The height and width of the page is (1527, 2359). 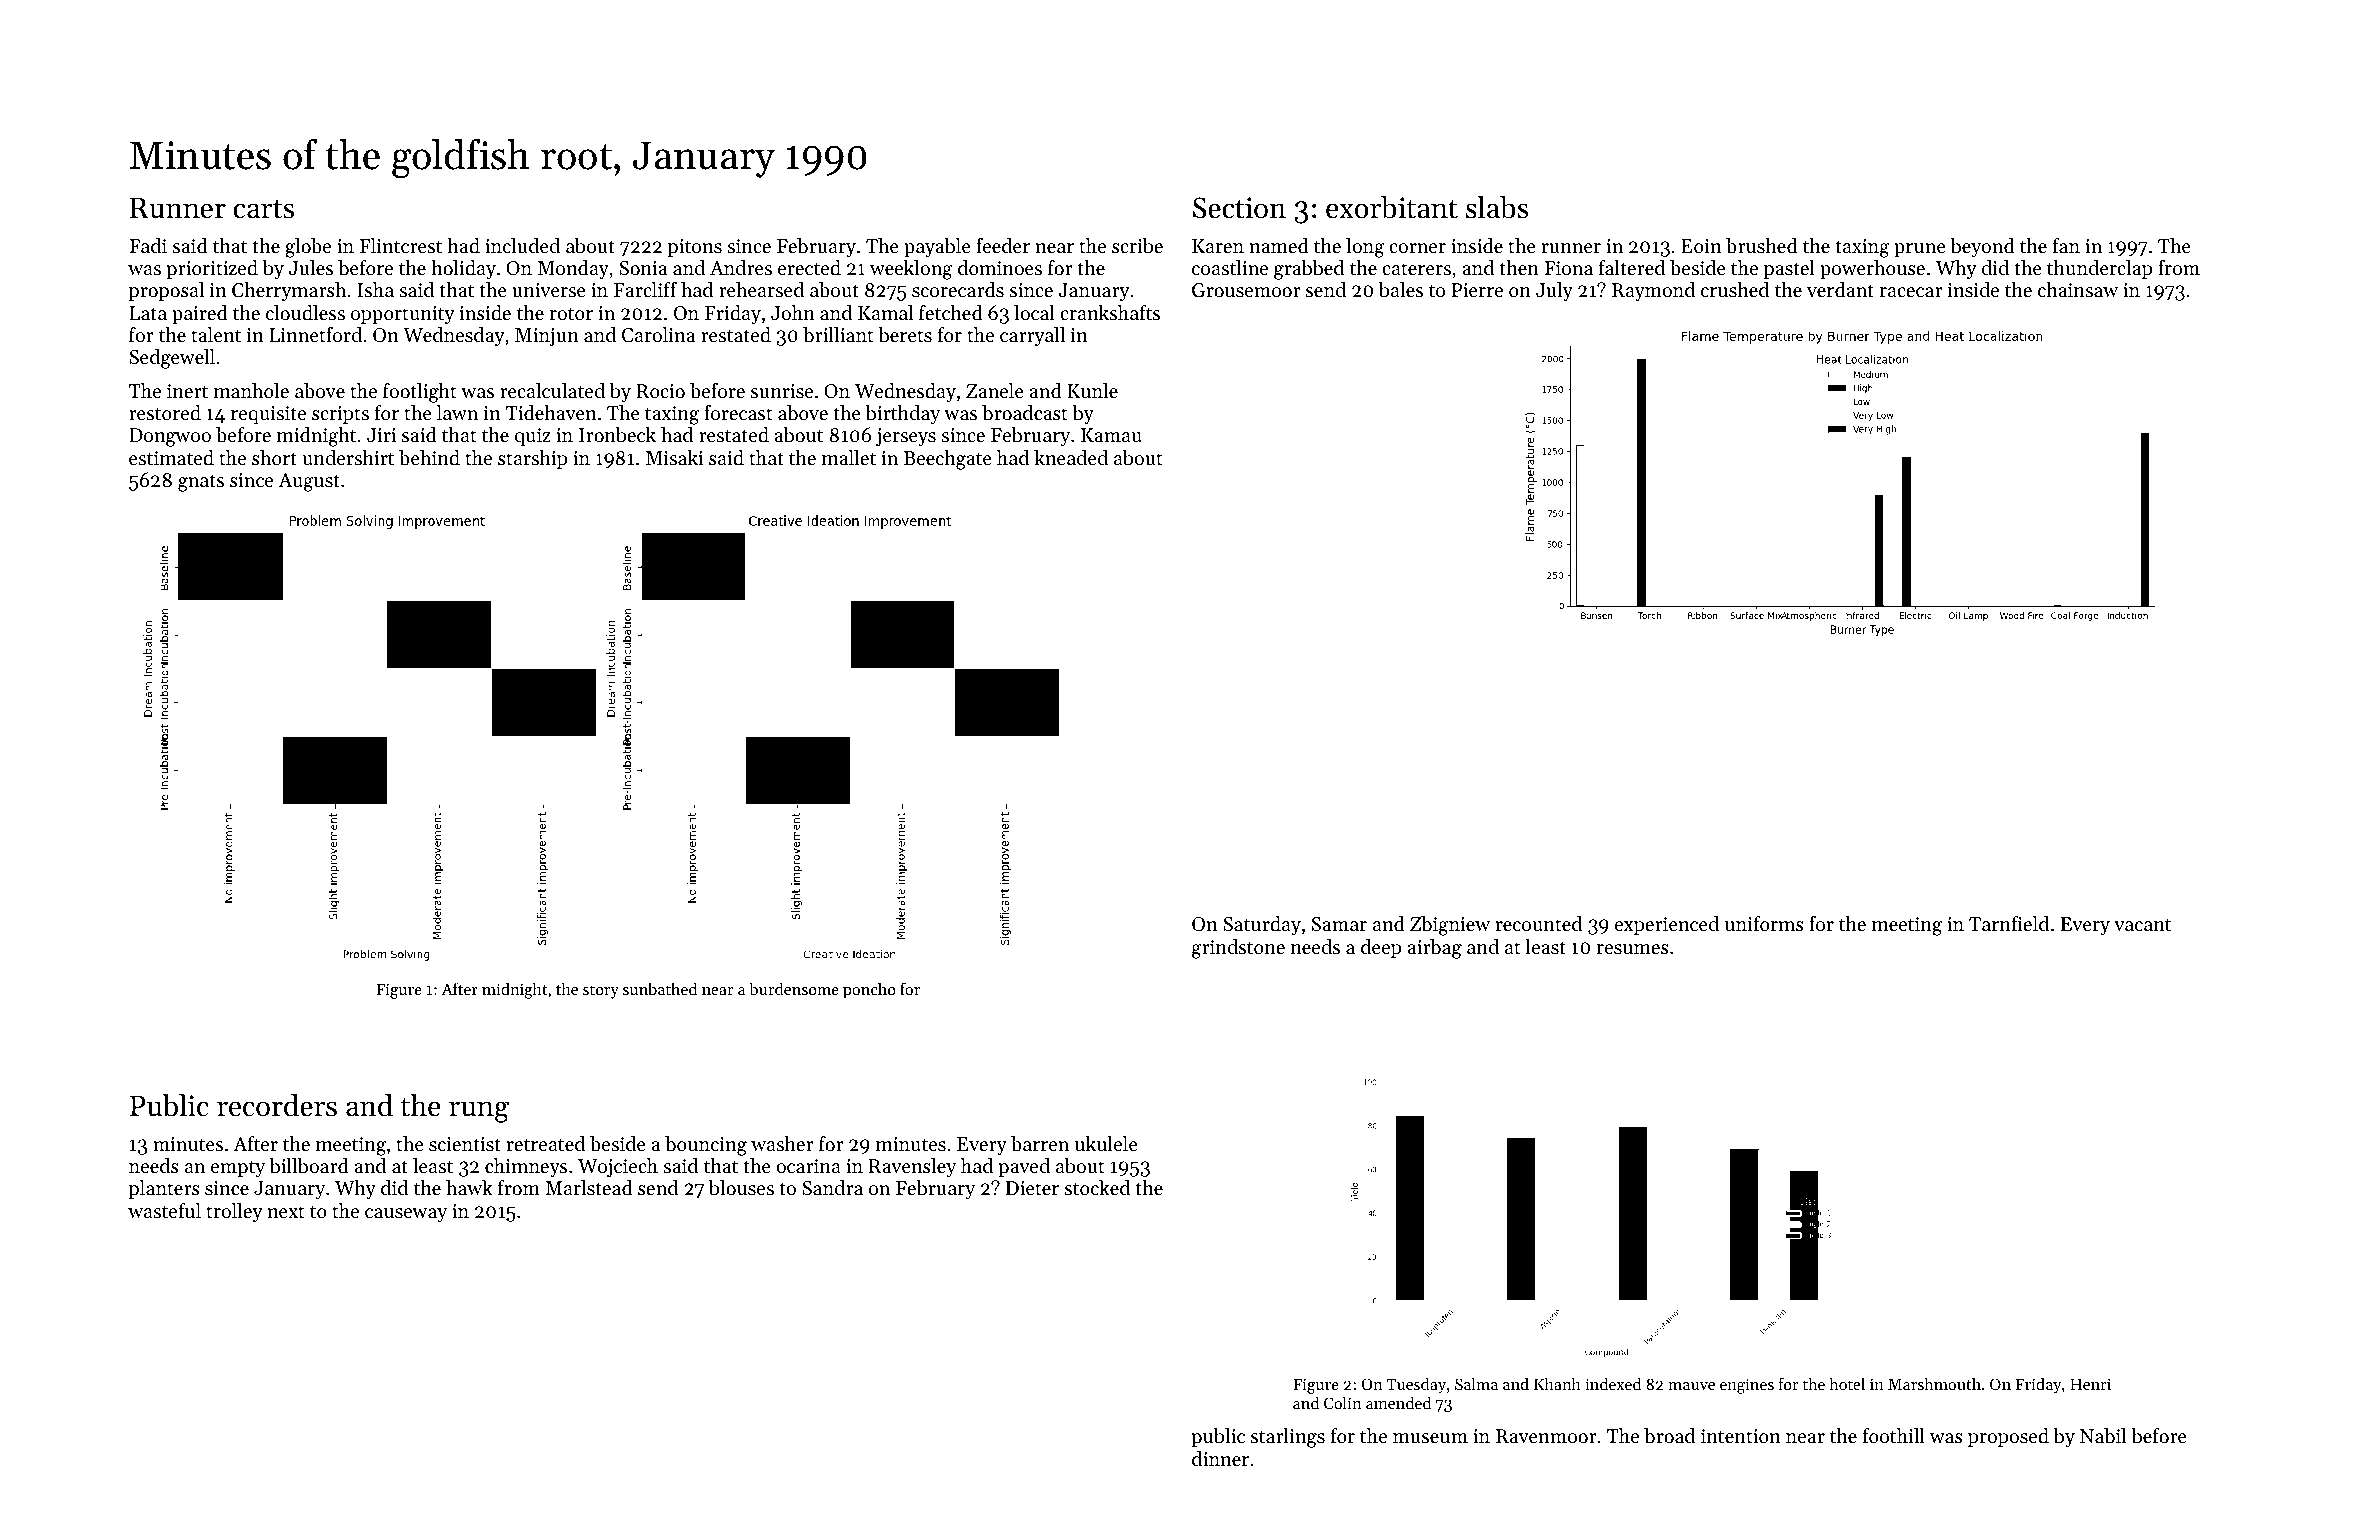 I want to click on vacant, so click(x=2142, y=925).
